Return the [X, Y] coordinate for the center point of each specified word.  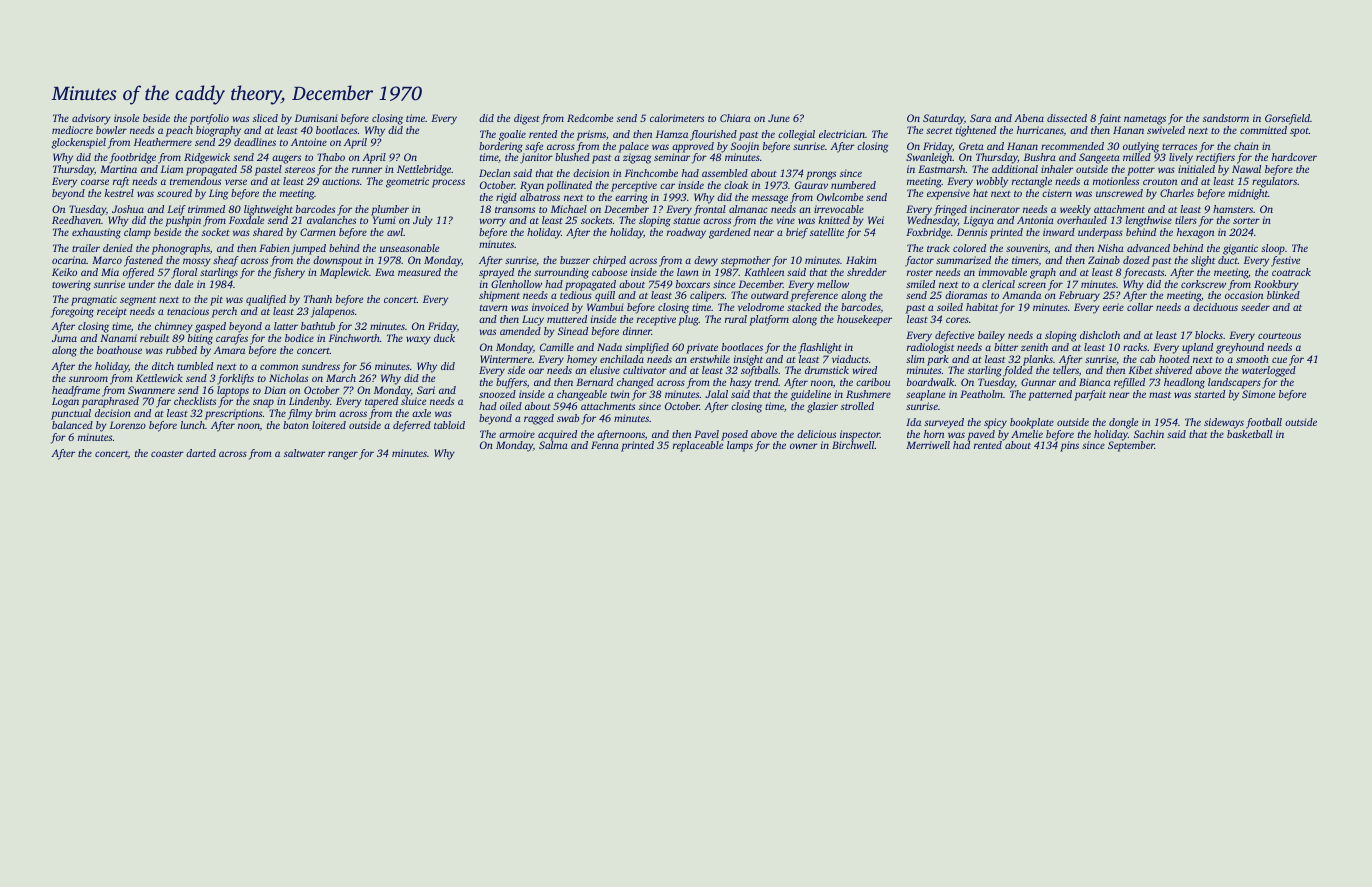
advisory [91, 119]
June [779, 118]
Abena [1029, 118]
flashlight [820, 348]
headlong [1184, 383]
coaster [167, 454]
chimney [174, 327]
